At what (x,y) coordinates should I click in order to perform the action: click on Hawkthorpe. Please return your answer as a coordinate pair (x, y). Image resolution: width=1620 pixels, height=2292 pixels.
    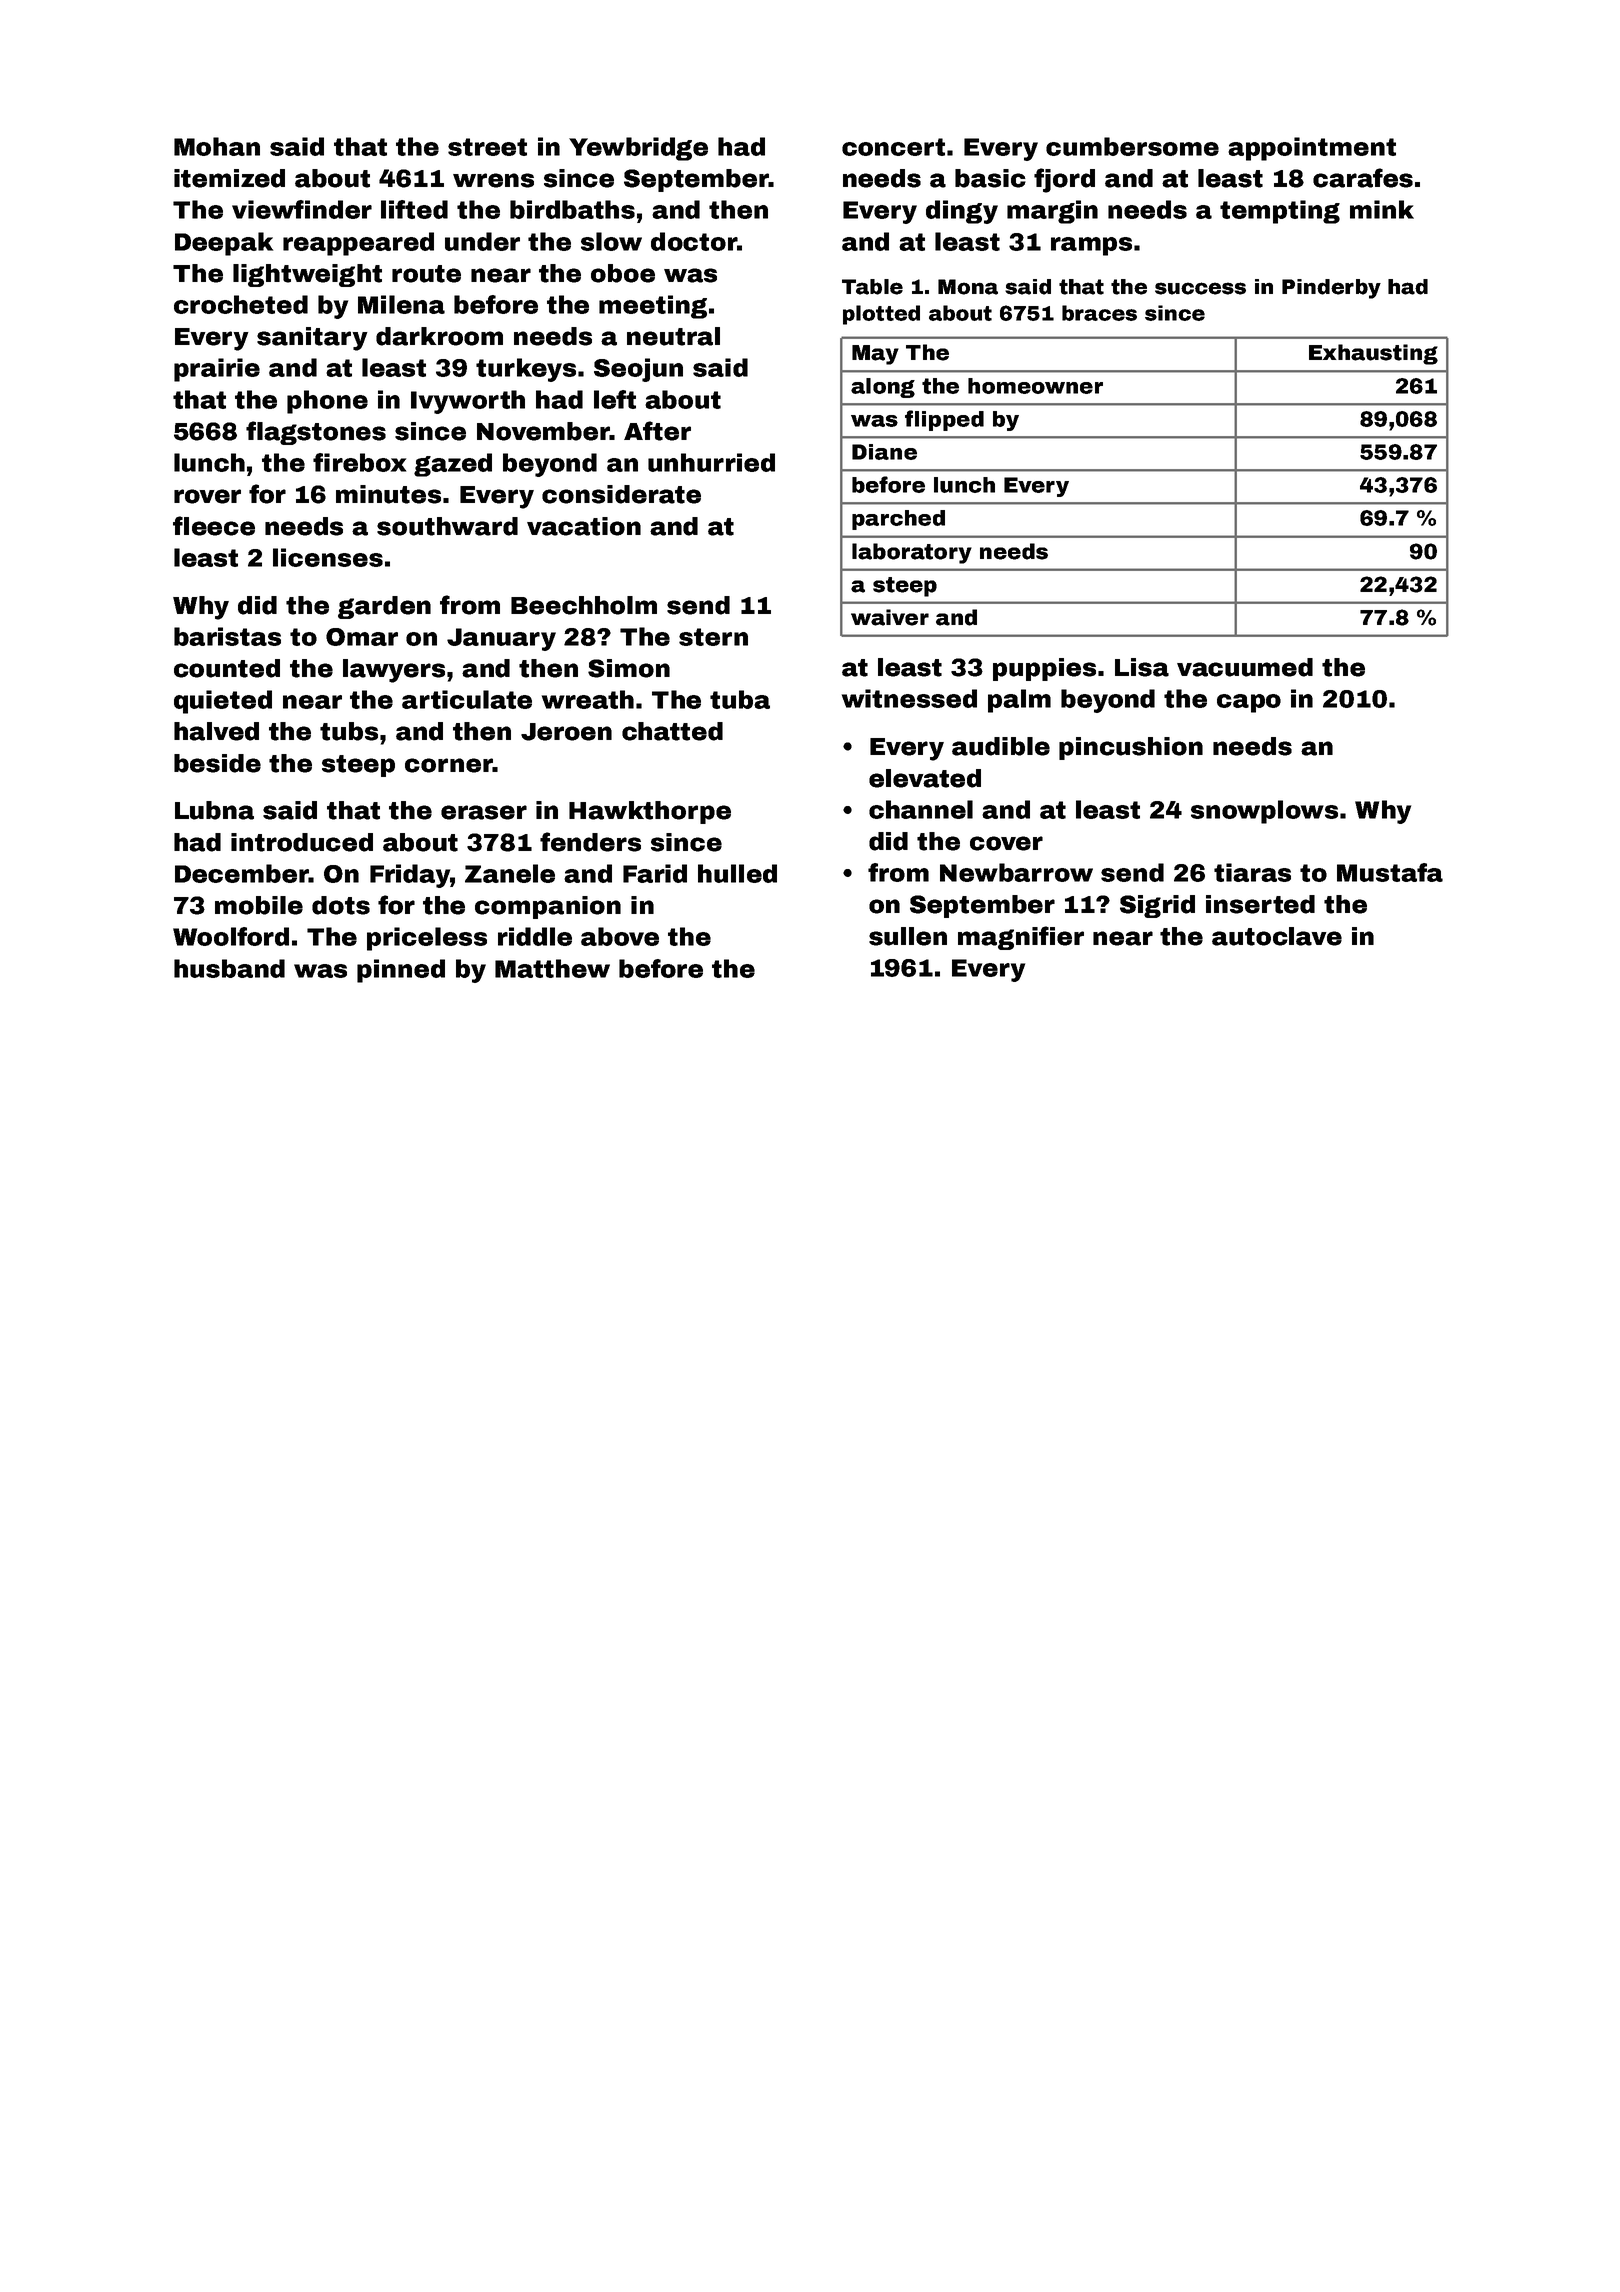
    Looking at the image, I should click on (650, 812).
